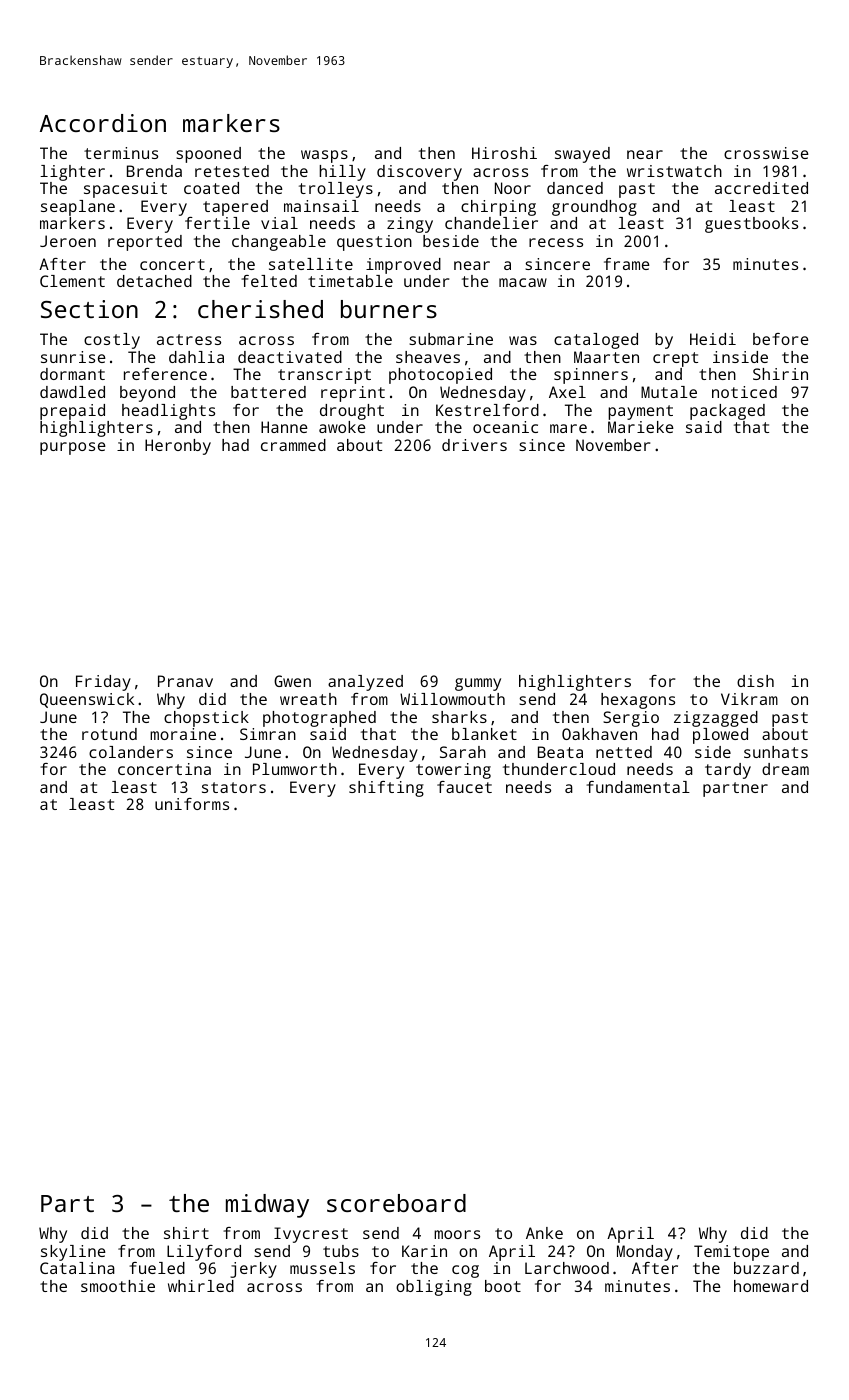  Describe the element at coordinates (766, 153) in the screenshot. I see `crosswise` at that location.
